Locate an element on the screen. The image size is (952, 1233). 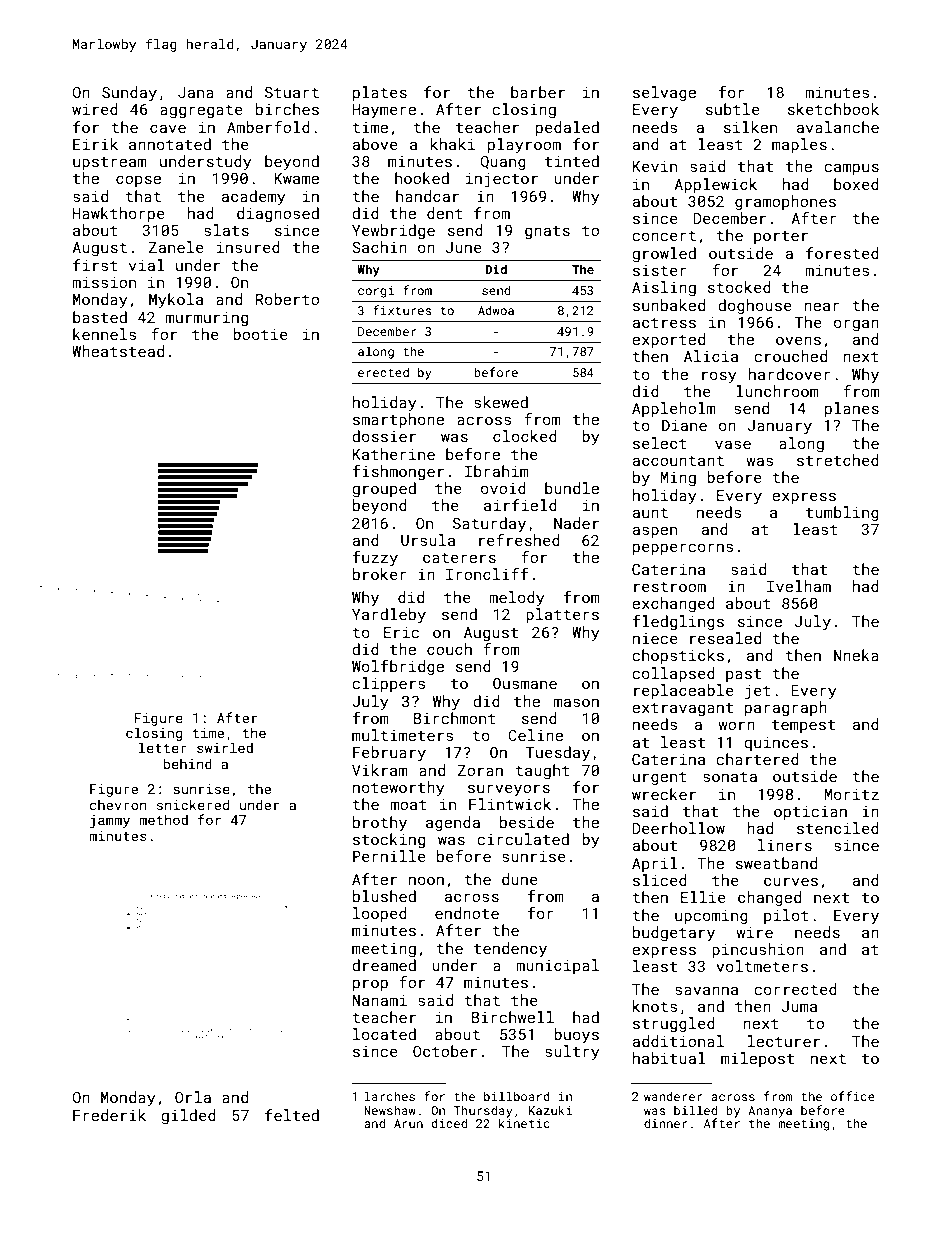
Orla is located at coordinates (193, 1097).
